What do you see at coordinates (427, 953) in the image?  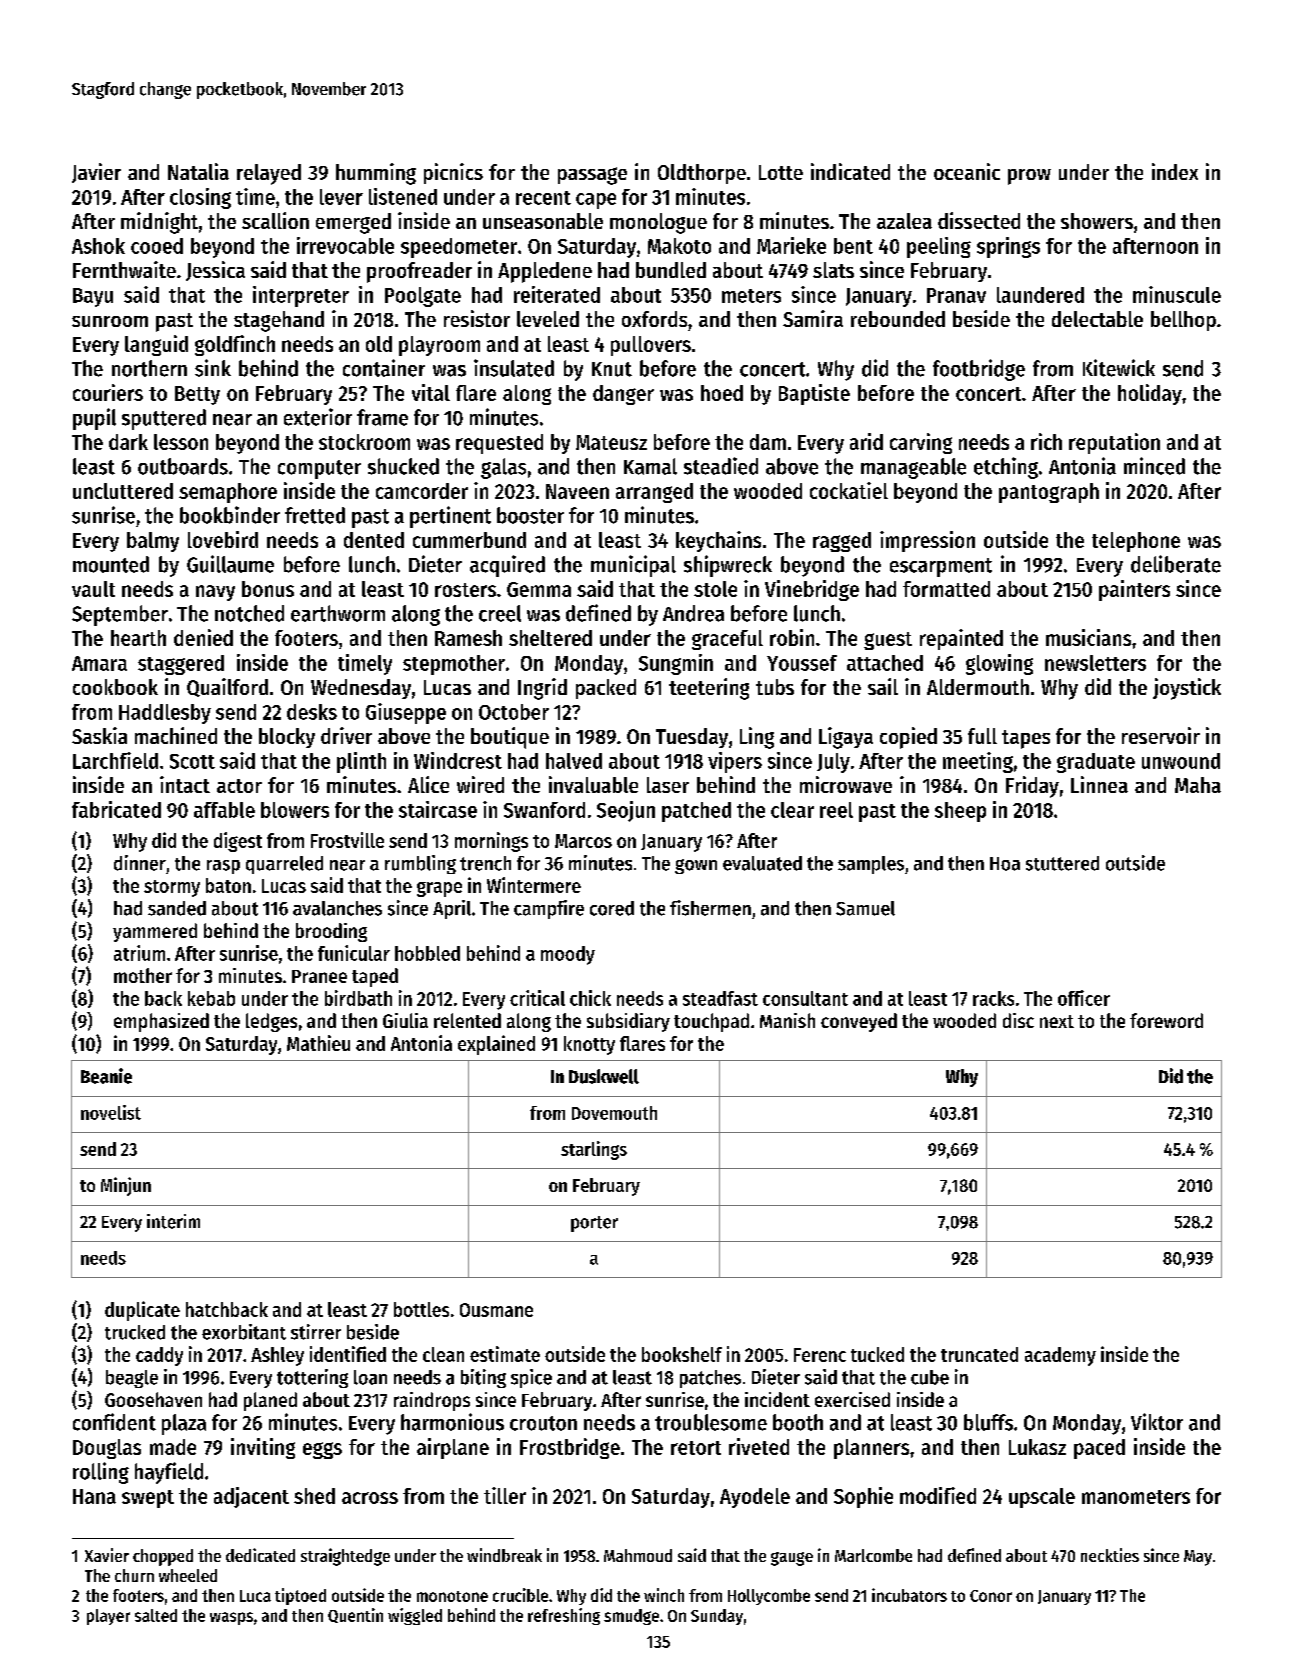 I see `hobbled` at bounding box center [427, 953].
